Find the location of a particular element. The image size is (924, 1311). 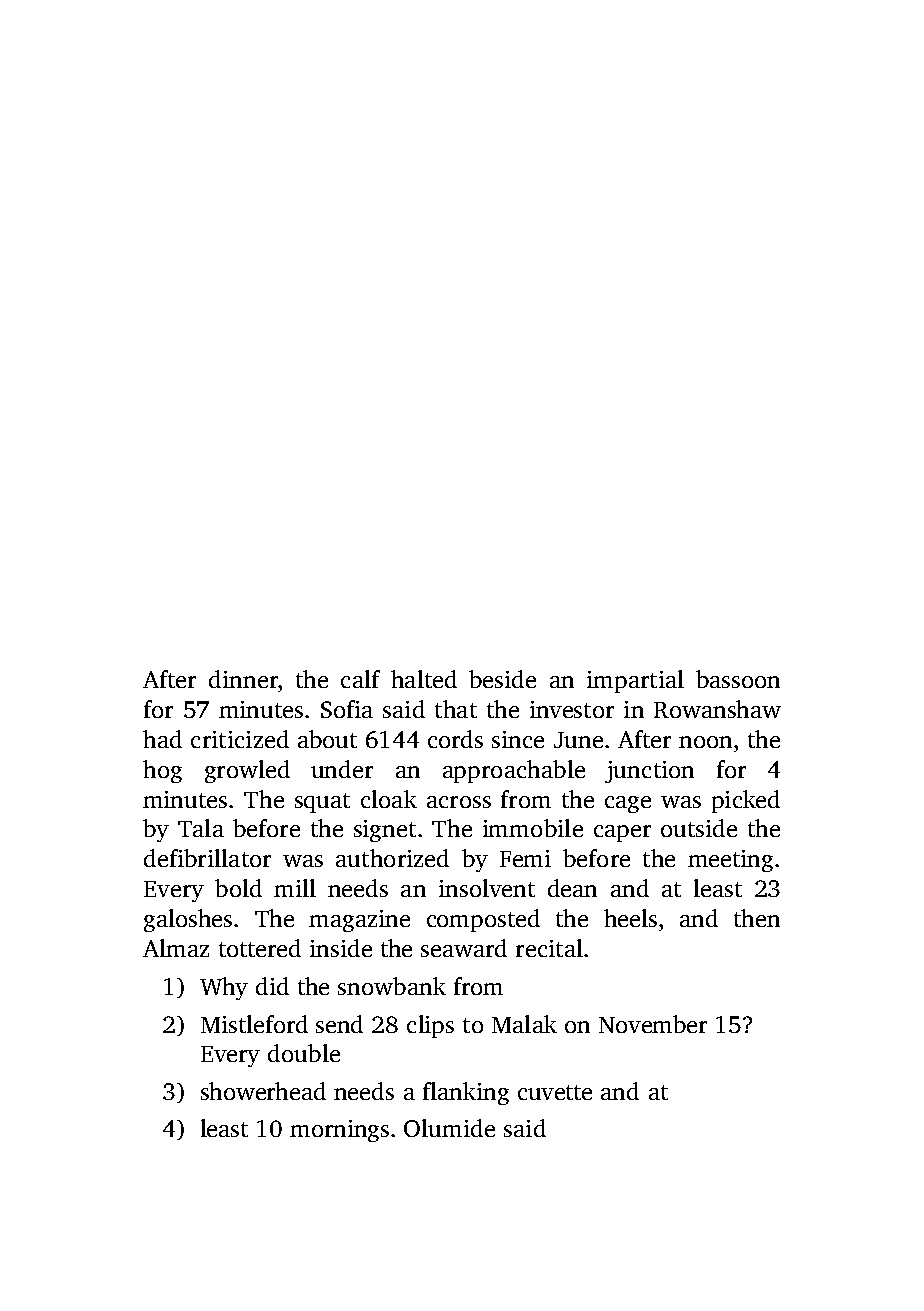

June is located at coordinates (578, 740).
